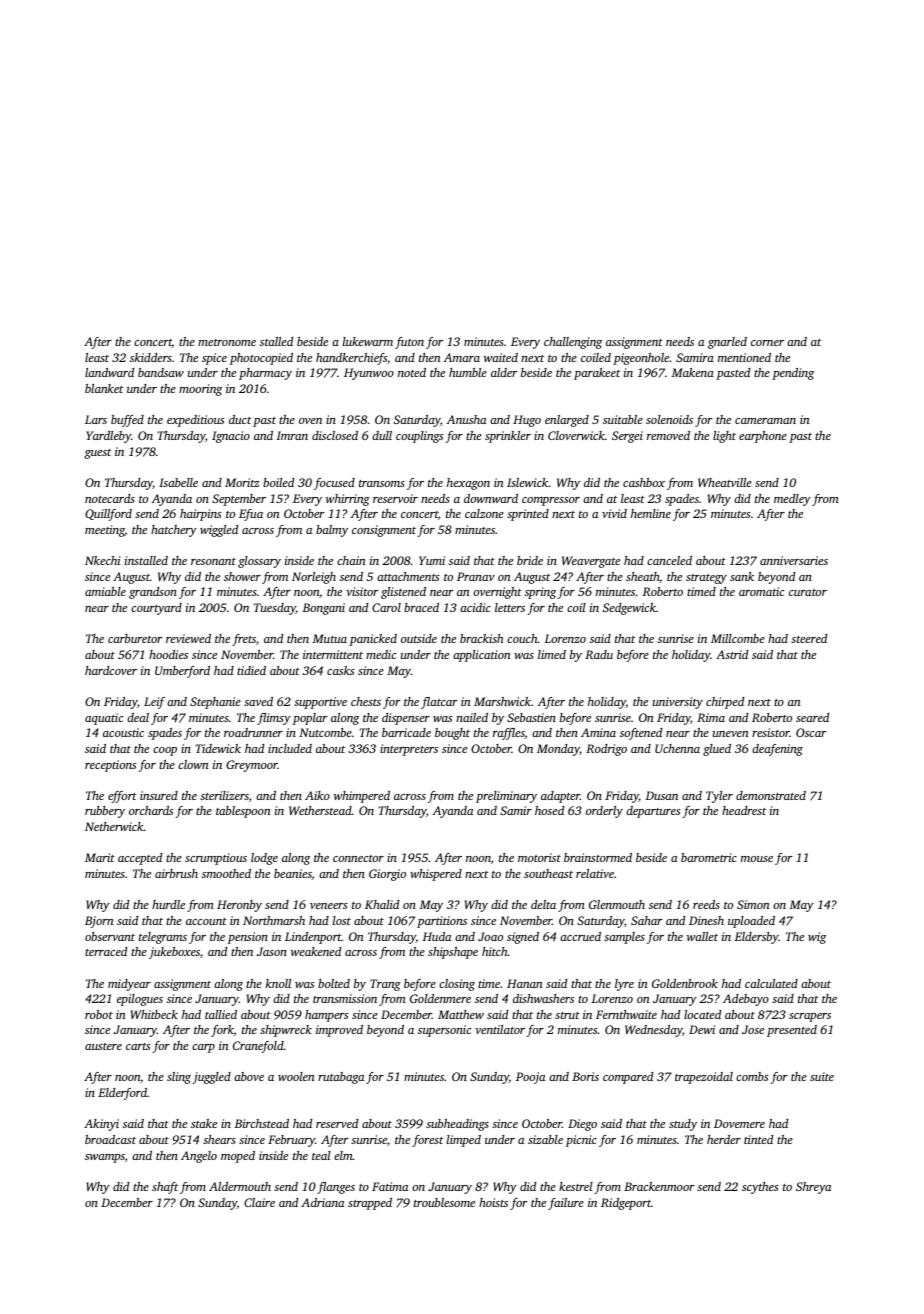 The image size is (924, 1314). What do you see at coordinates (381, 654) in the document?
I see `medic` at bounding box center [381, 654].
